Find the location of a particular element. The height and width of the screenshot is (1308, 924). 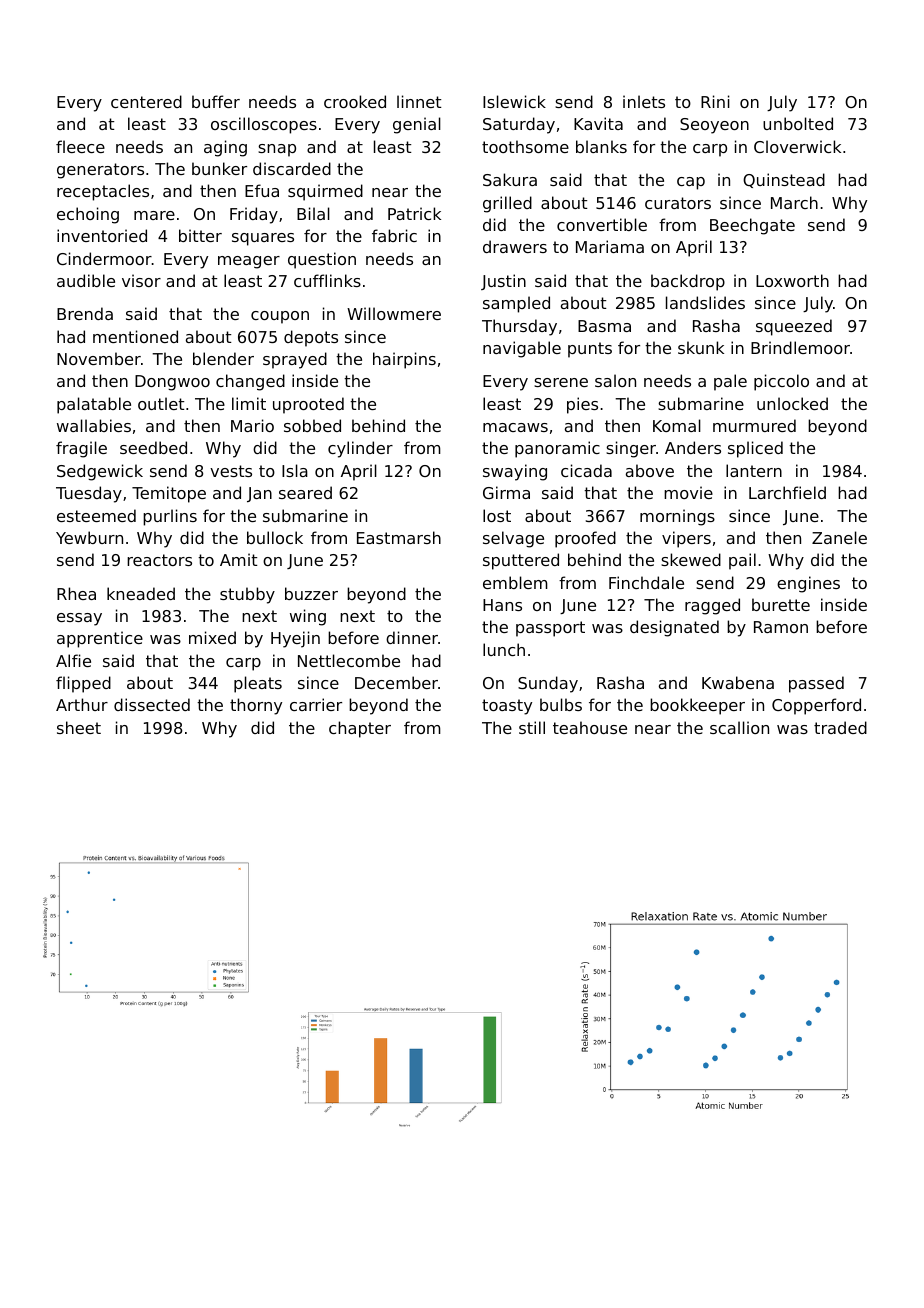

buffer is located at coordinates (216, 101).
